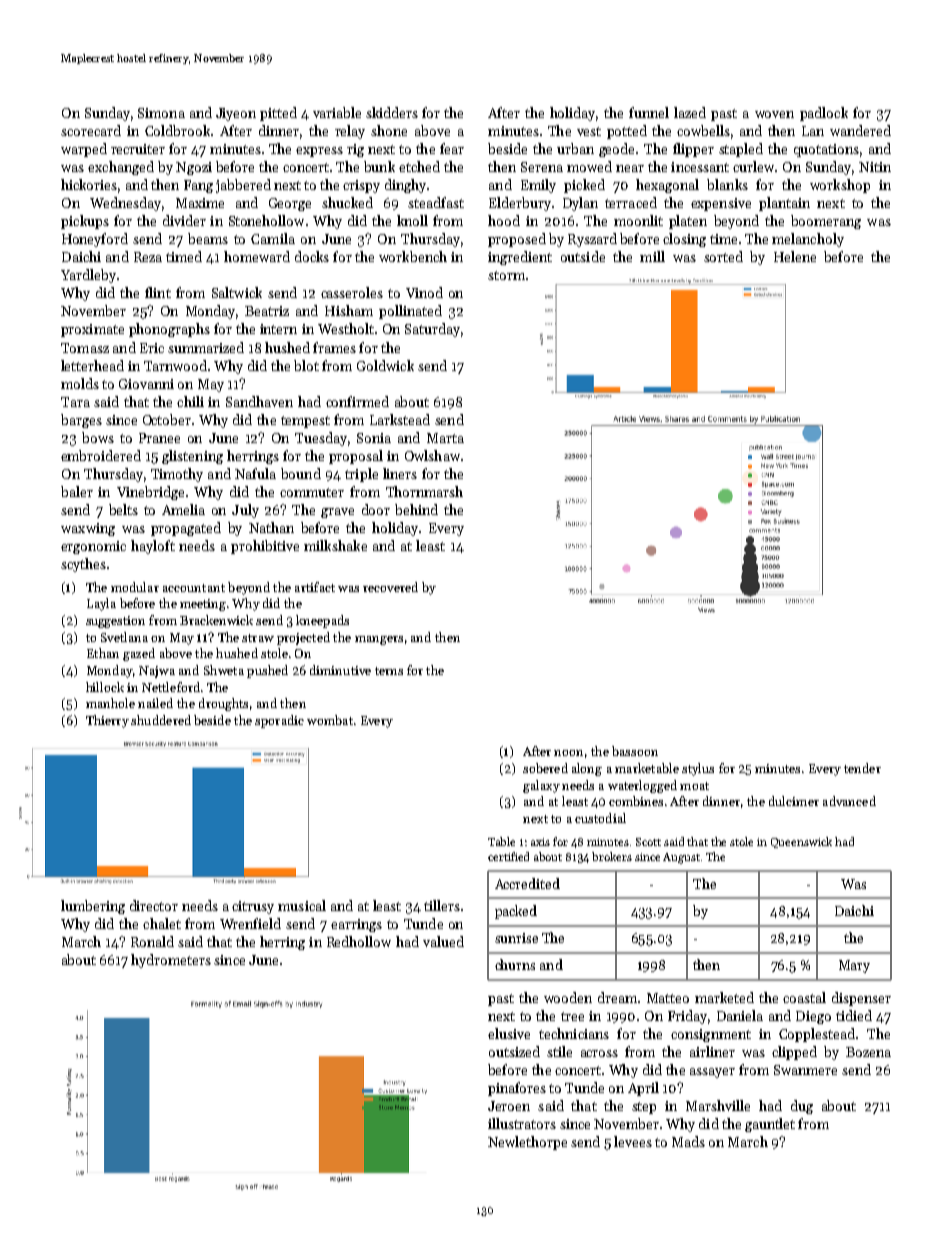 This page has height=1233, width=952. Describe the element at coordinates (121, 168) in the page. I see `exchanged` at that location.
